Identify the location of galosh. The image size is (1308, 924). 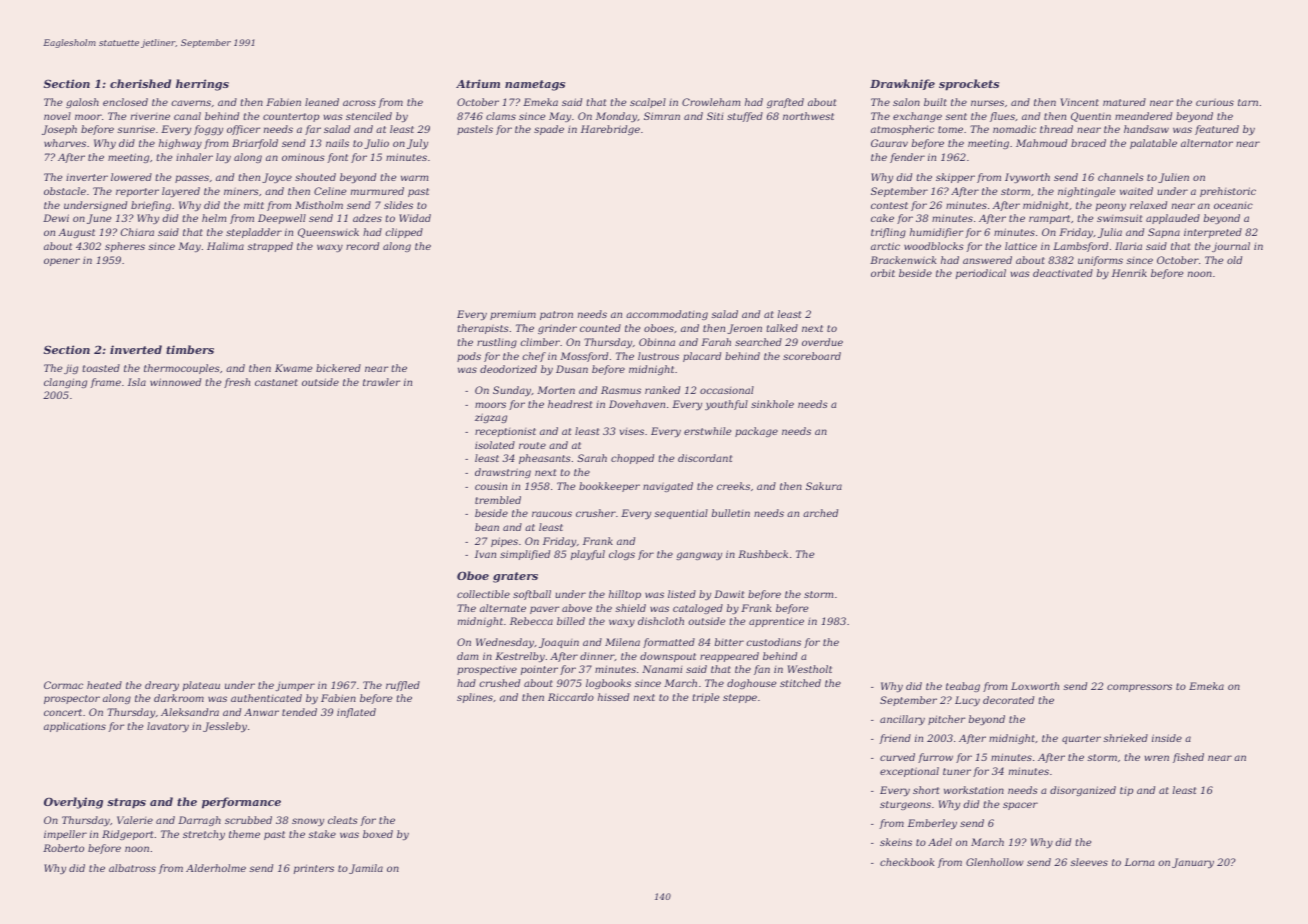
(82, 103).
